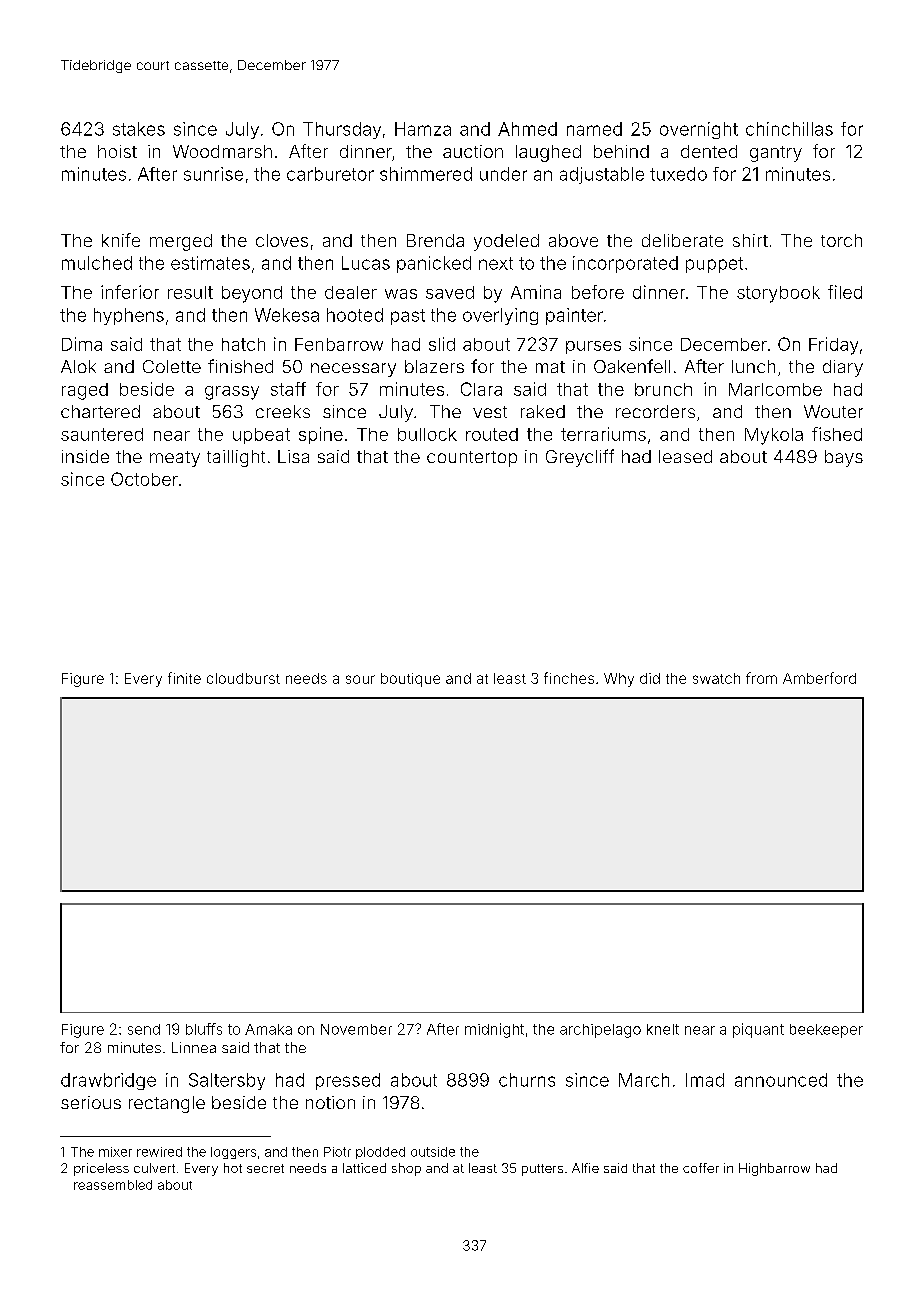 The width and height of the screenshot is (924, 1311). Describe the element at coordinates (819, 678) in the screenshot. I see `Amberford` at that location.
